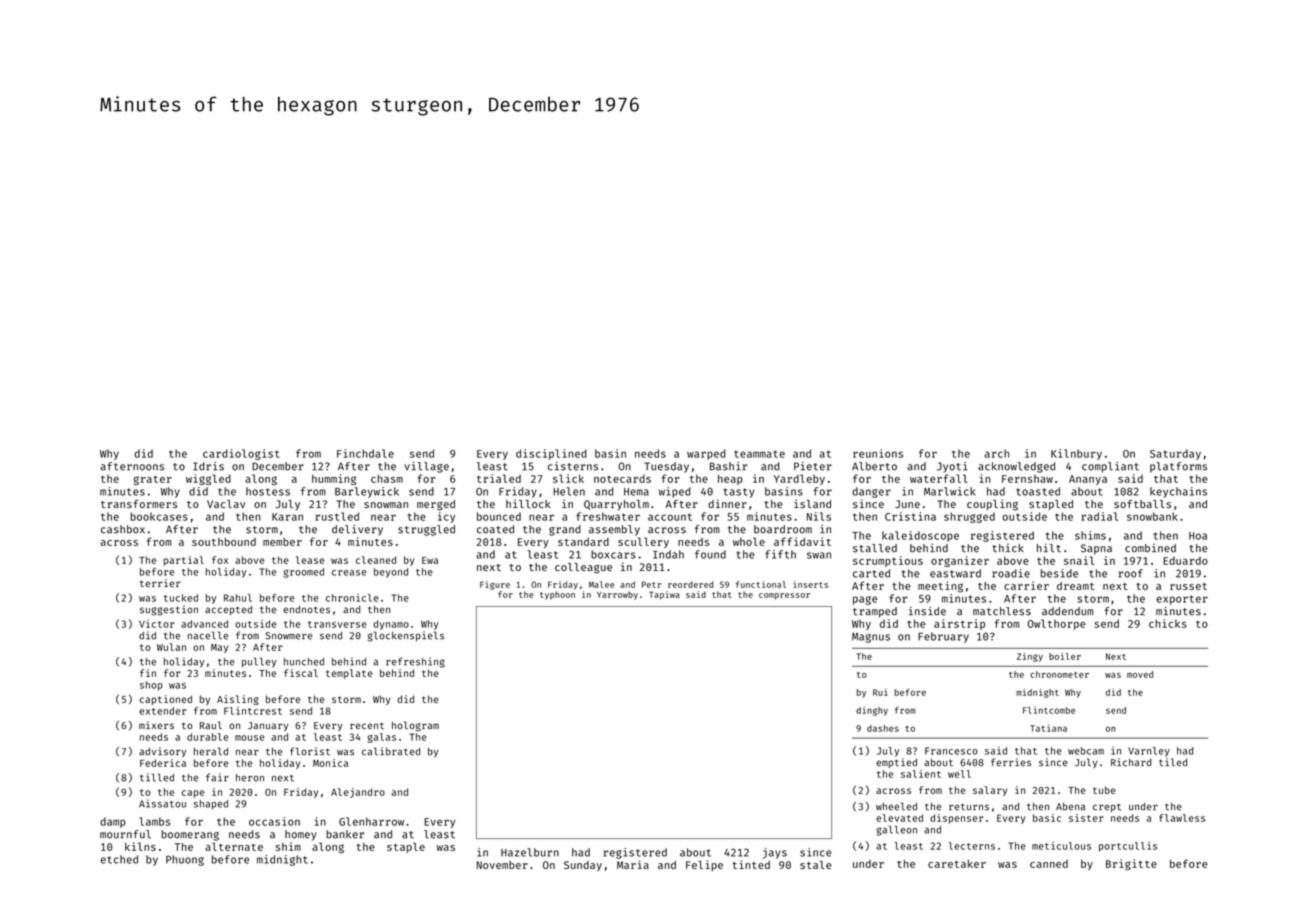 The height and width of the image is (924, 1308). Describe the element at coordinates (185, 860) in the image. I see `Phuong` at that location.
